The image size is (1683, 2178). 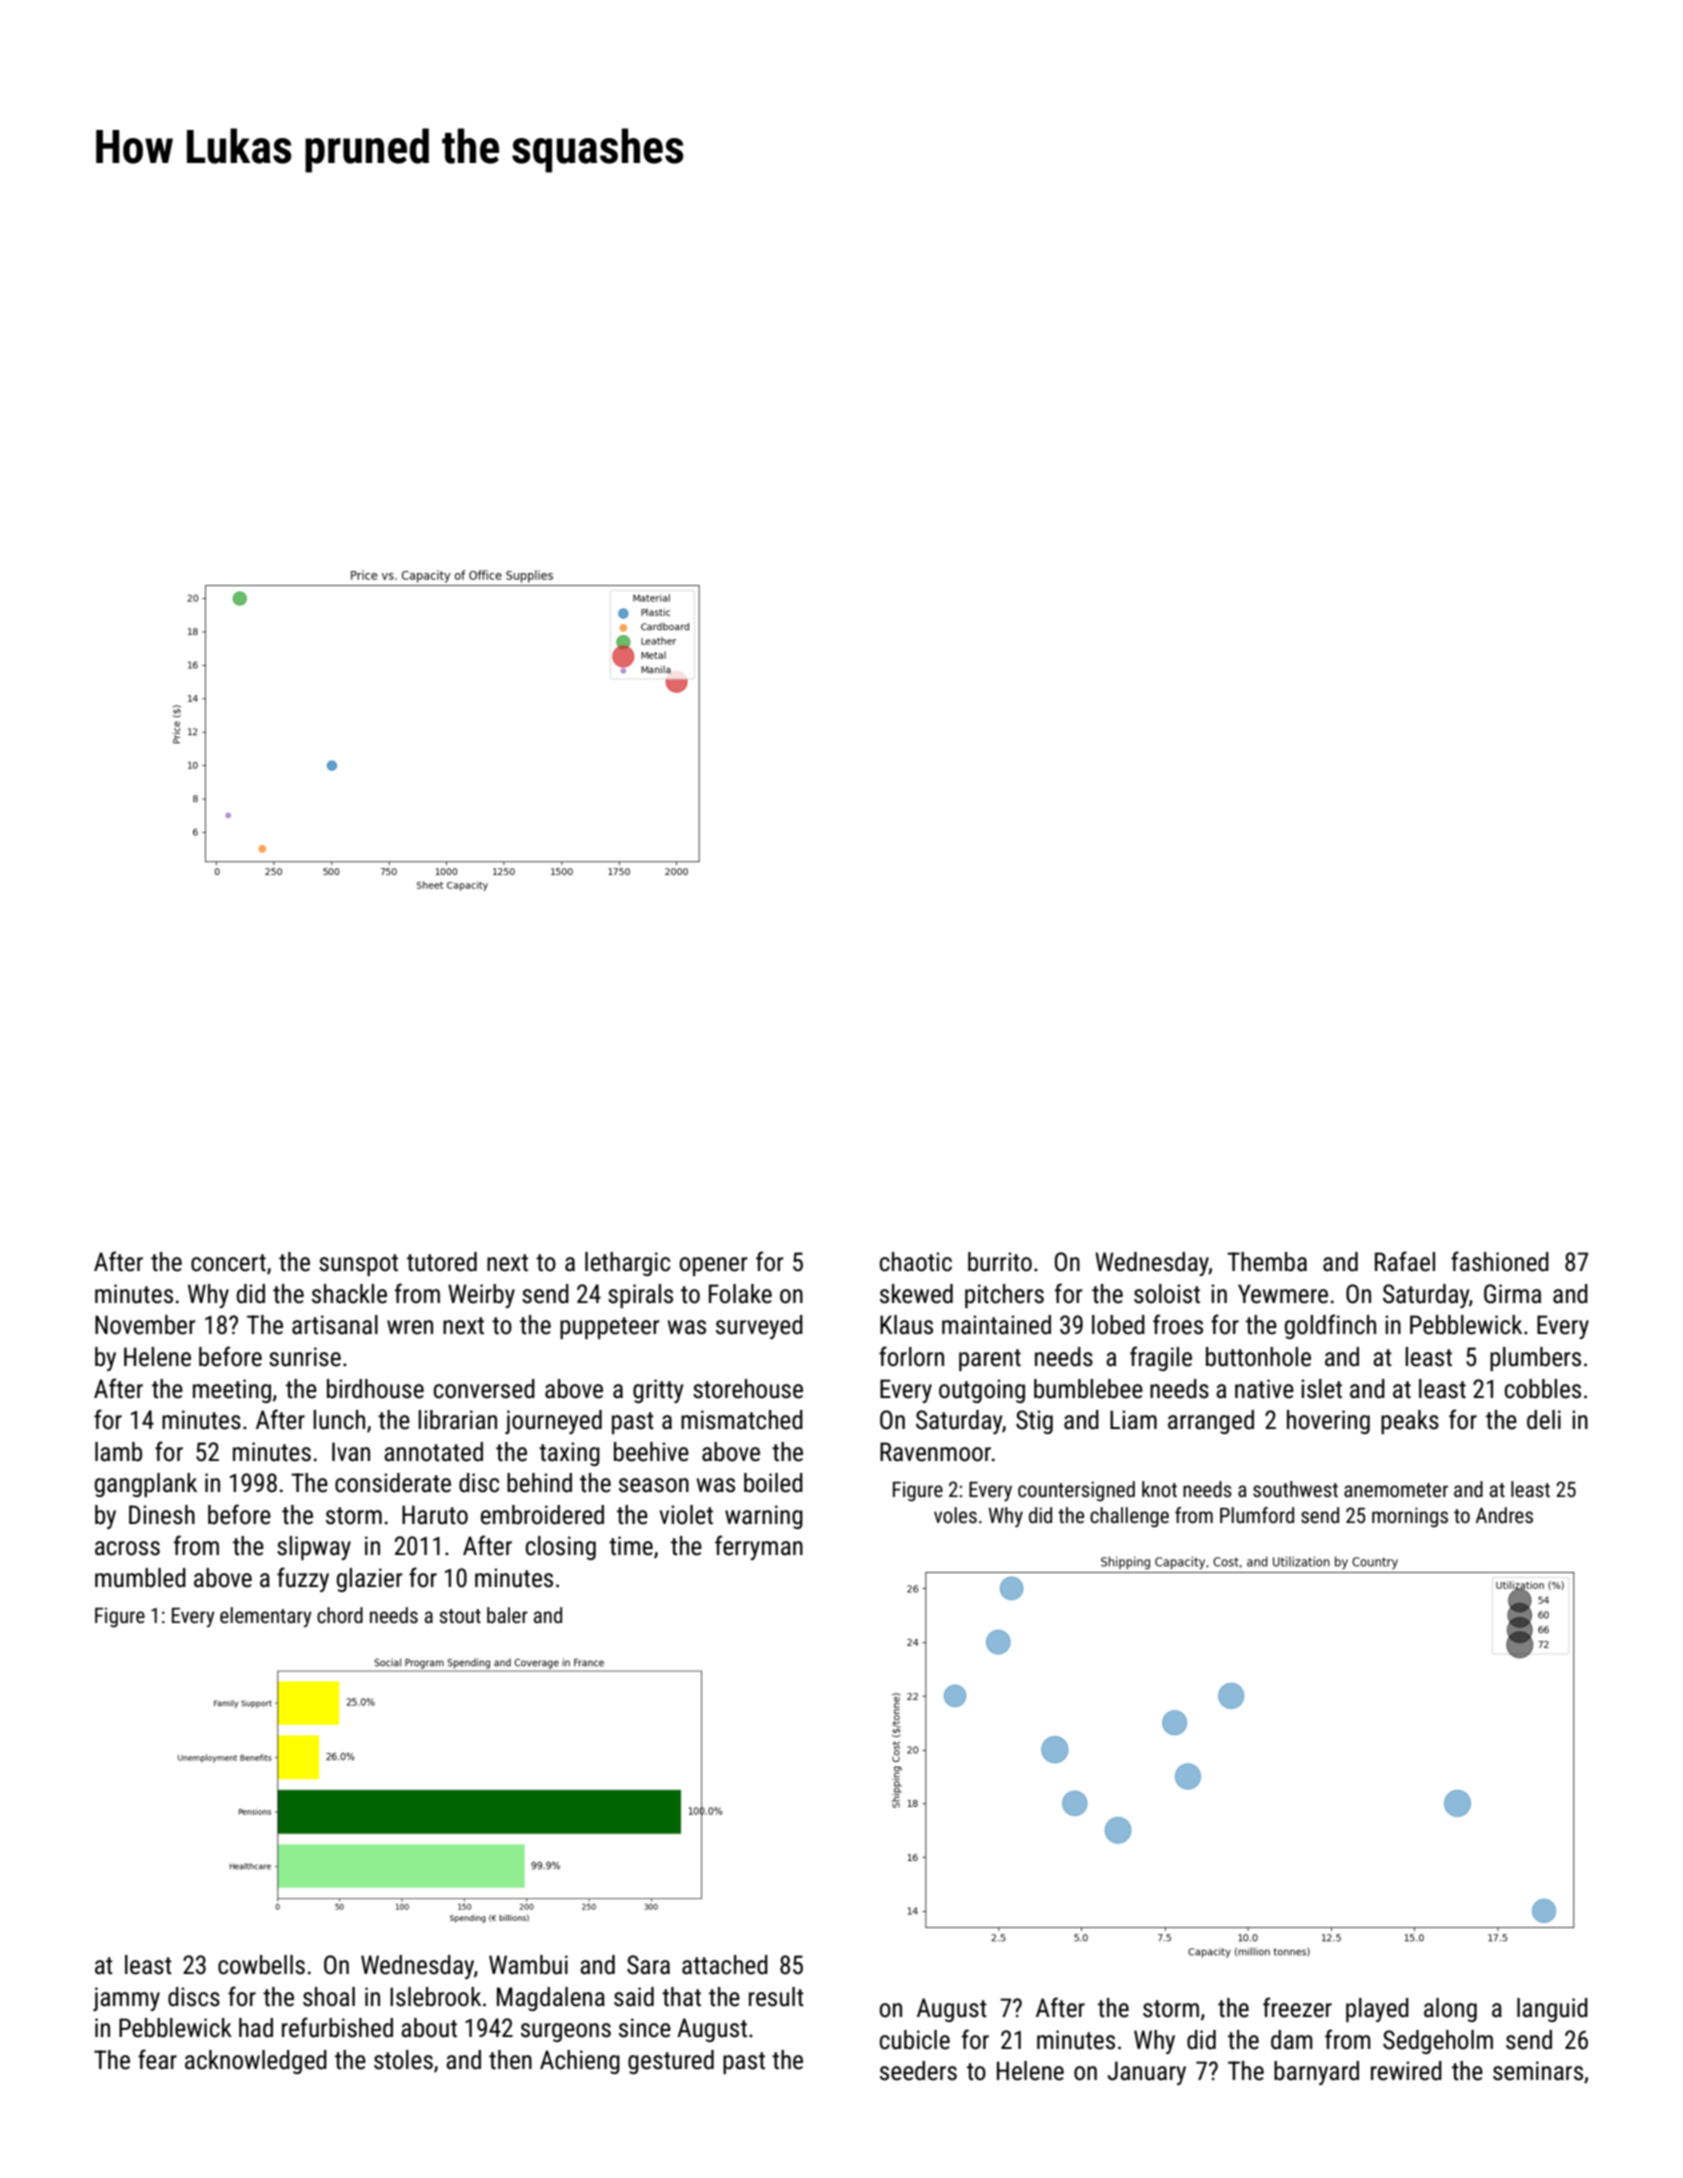 What do you see at coordinates (375, 1389) in the screenshot?
I see `birdhouse` at bounding box center [375, 1389].
